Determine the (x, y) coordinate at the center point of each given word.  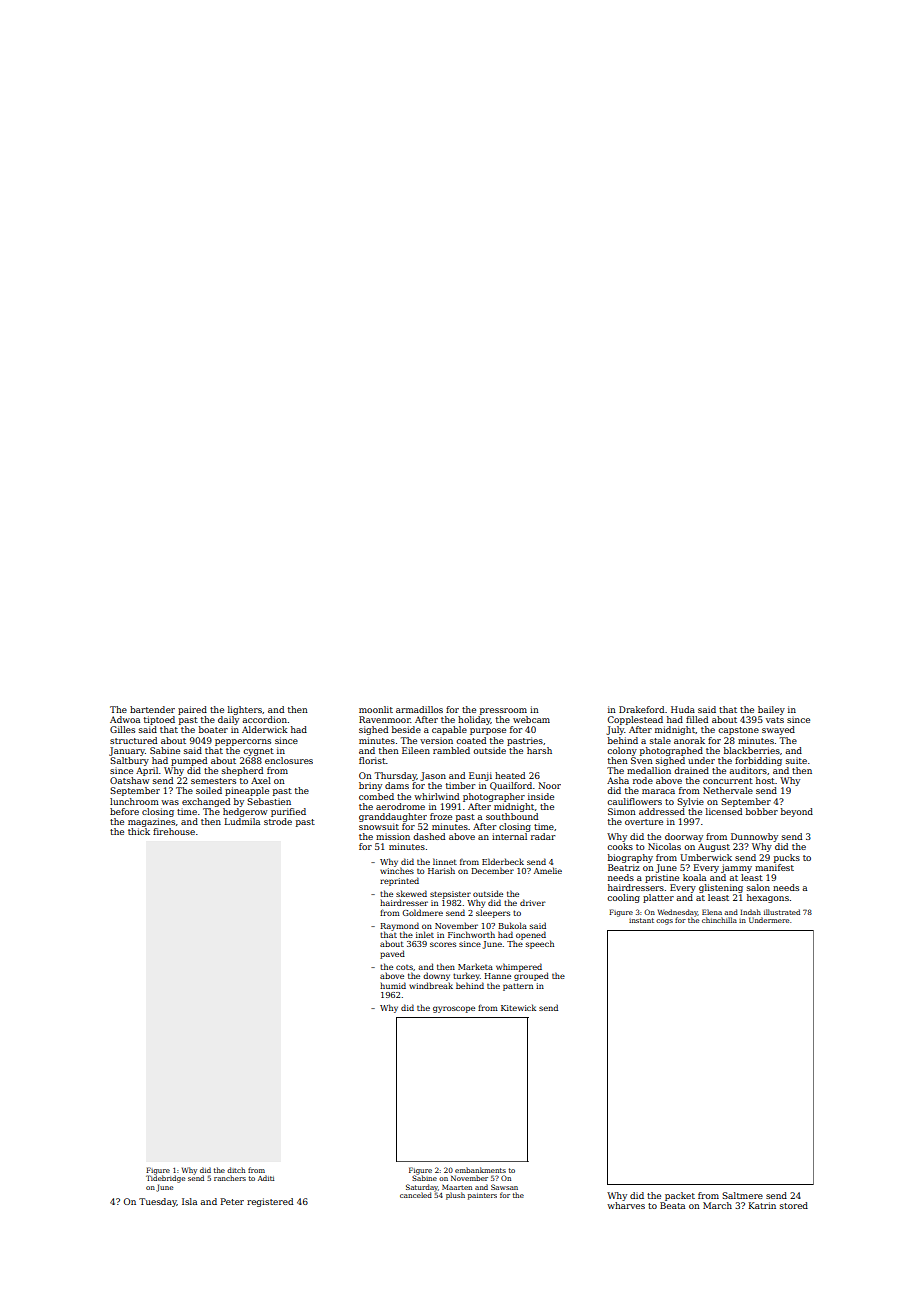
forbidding (758, 761)
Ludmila (242, 821)
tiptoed (159, 720)
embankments (480, 1170)
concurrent (728, 781)
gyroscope (454, 1009)
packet (680, 1196)
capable (449, 730)
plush (455, 1196)
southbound (512, 816)
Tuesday (158, 1202)
